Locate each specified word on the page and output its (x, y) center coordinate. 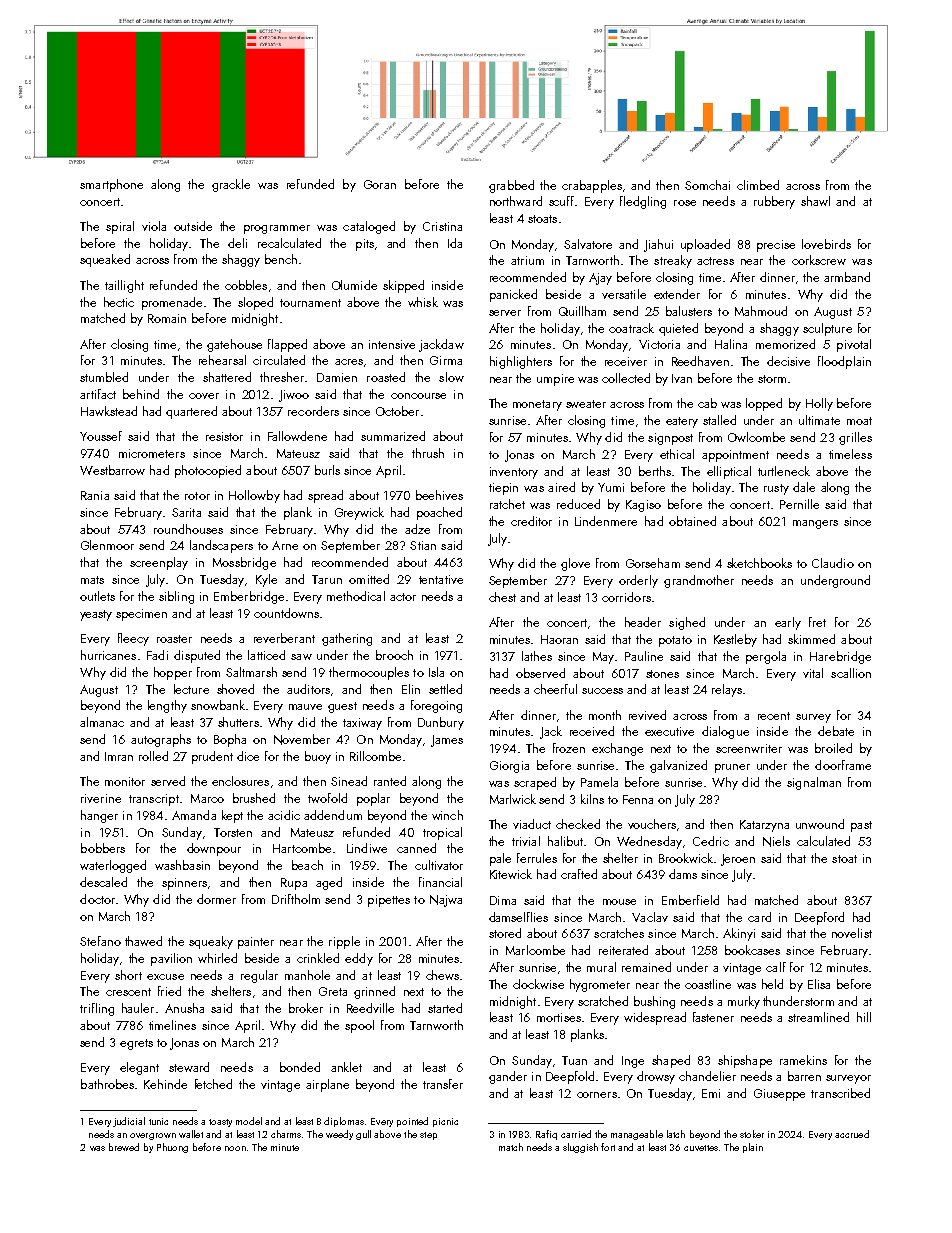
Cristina (442, 226)
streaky (673, 261)
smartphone (111, 185)
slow (451, 377)
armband (847, 277)
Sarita (186, 512)
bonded (300, 1067)
